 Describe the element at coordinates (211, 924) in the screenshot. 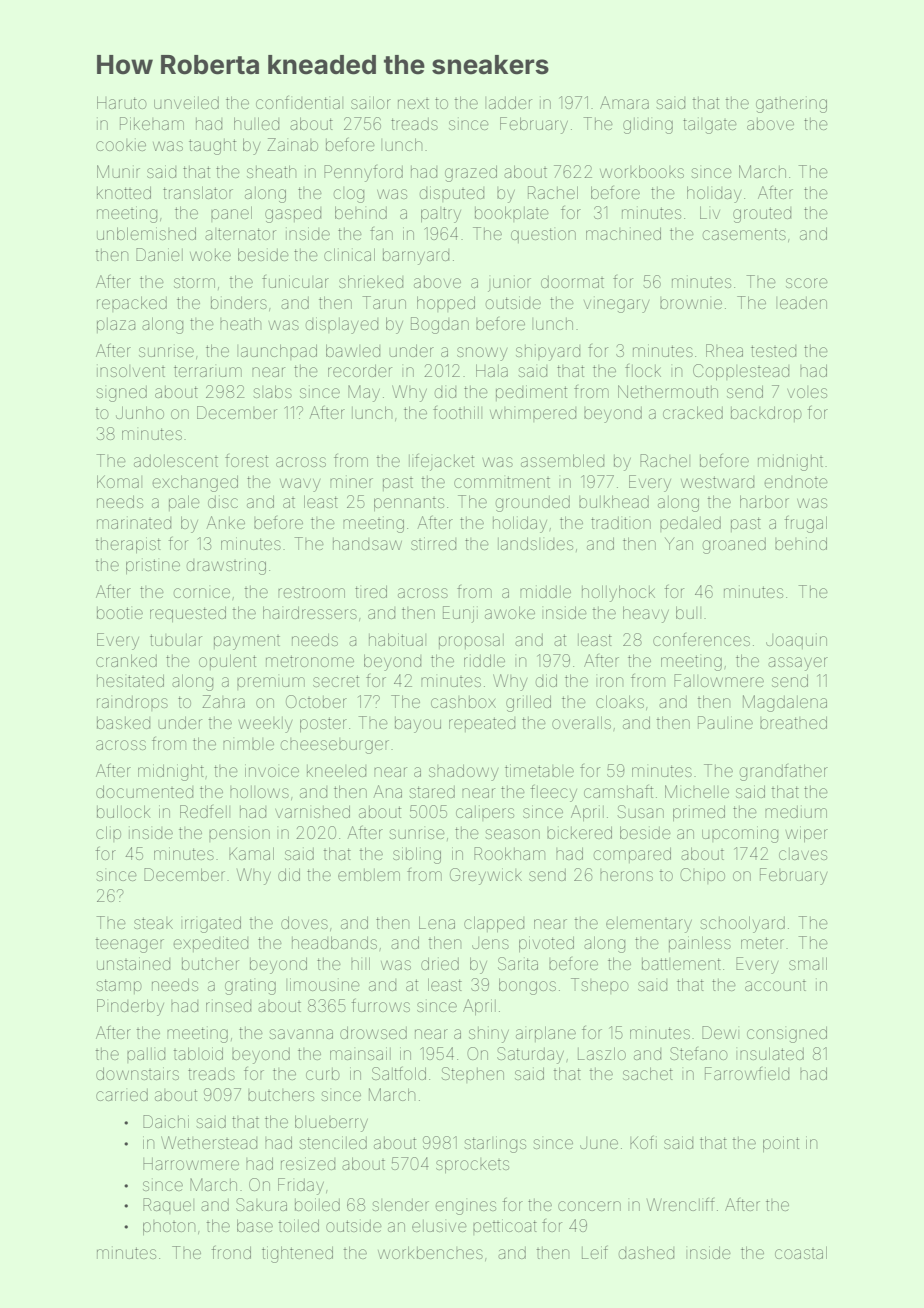

I see `irrigated` at that location.
